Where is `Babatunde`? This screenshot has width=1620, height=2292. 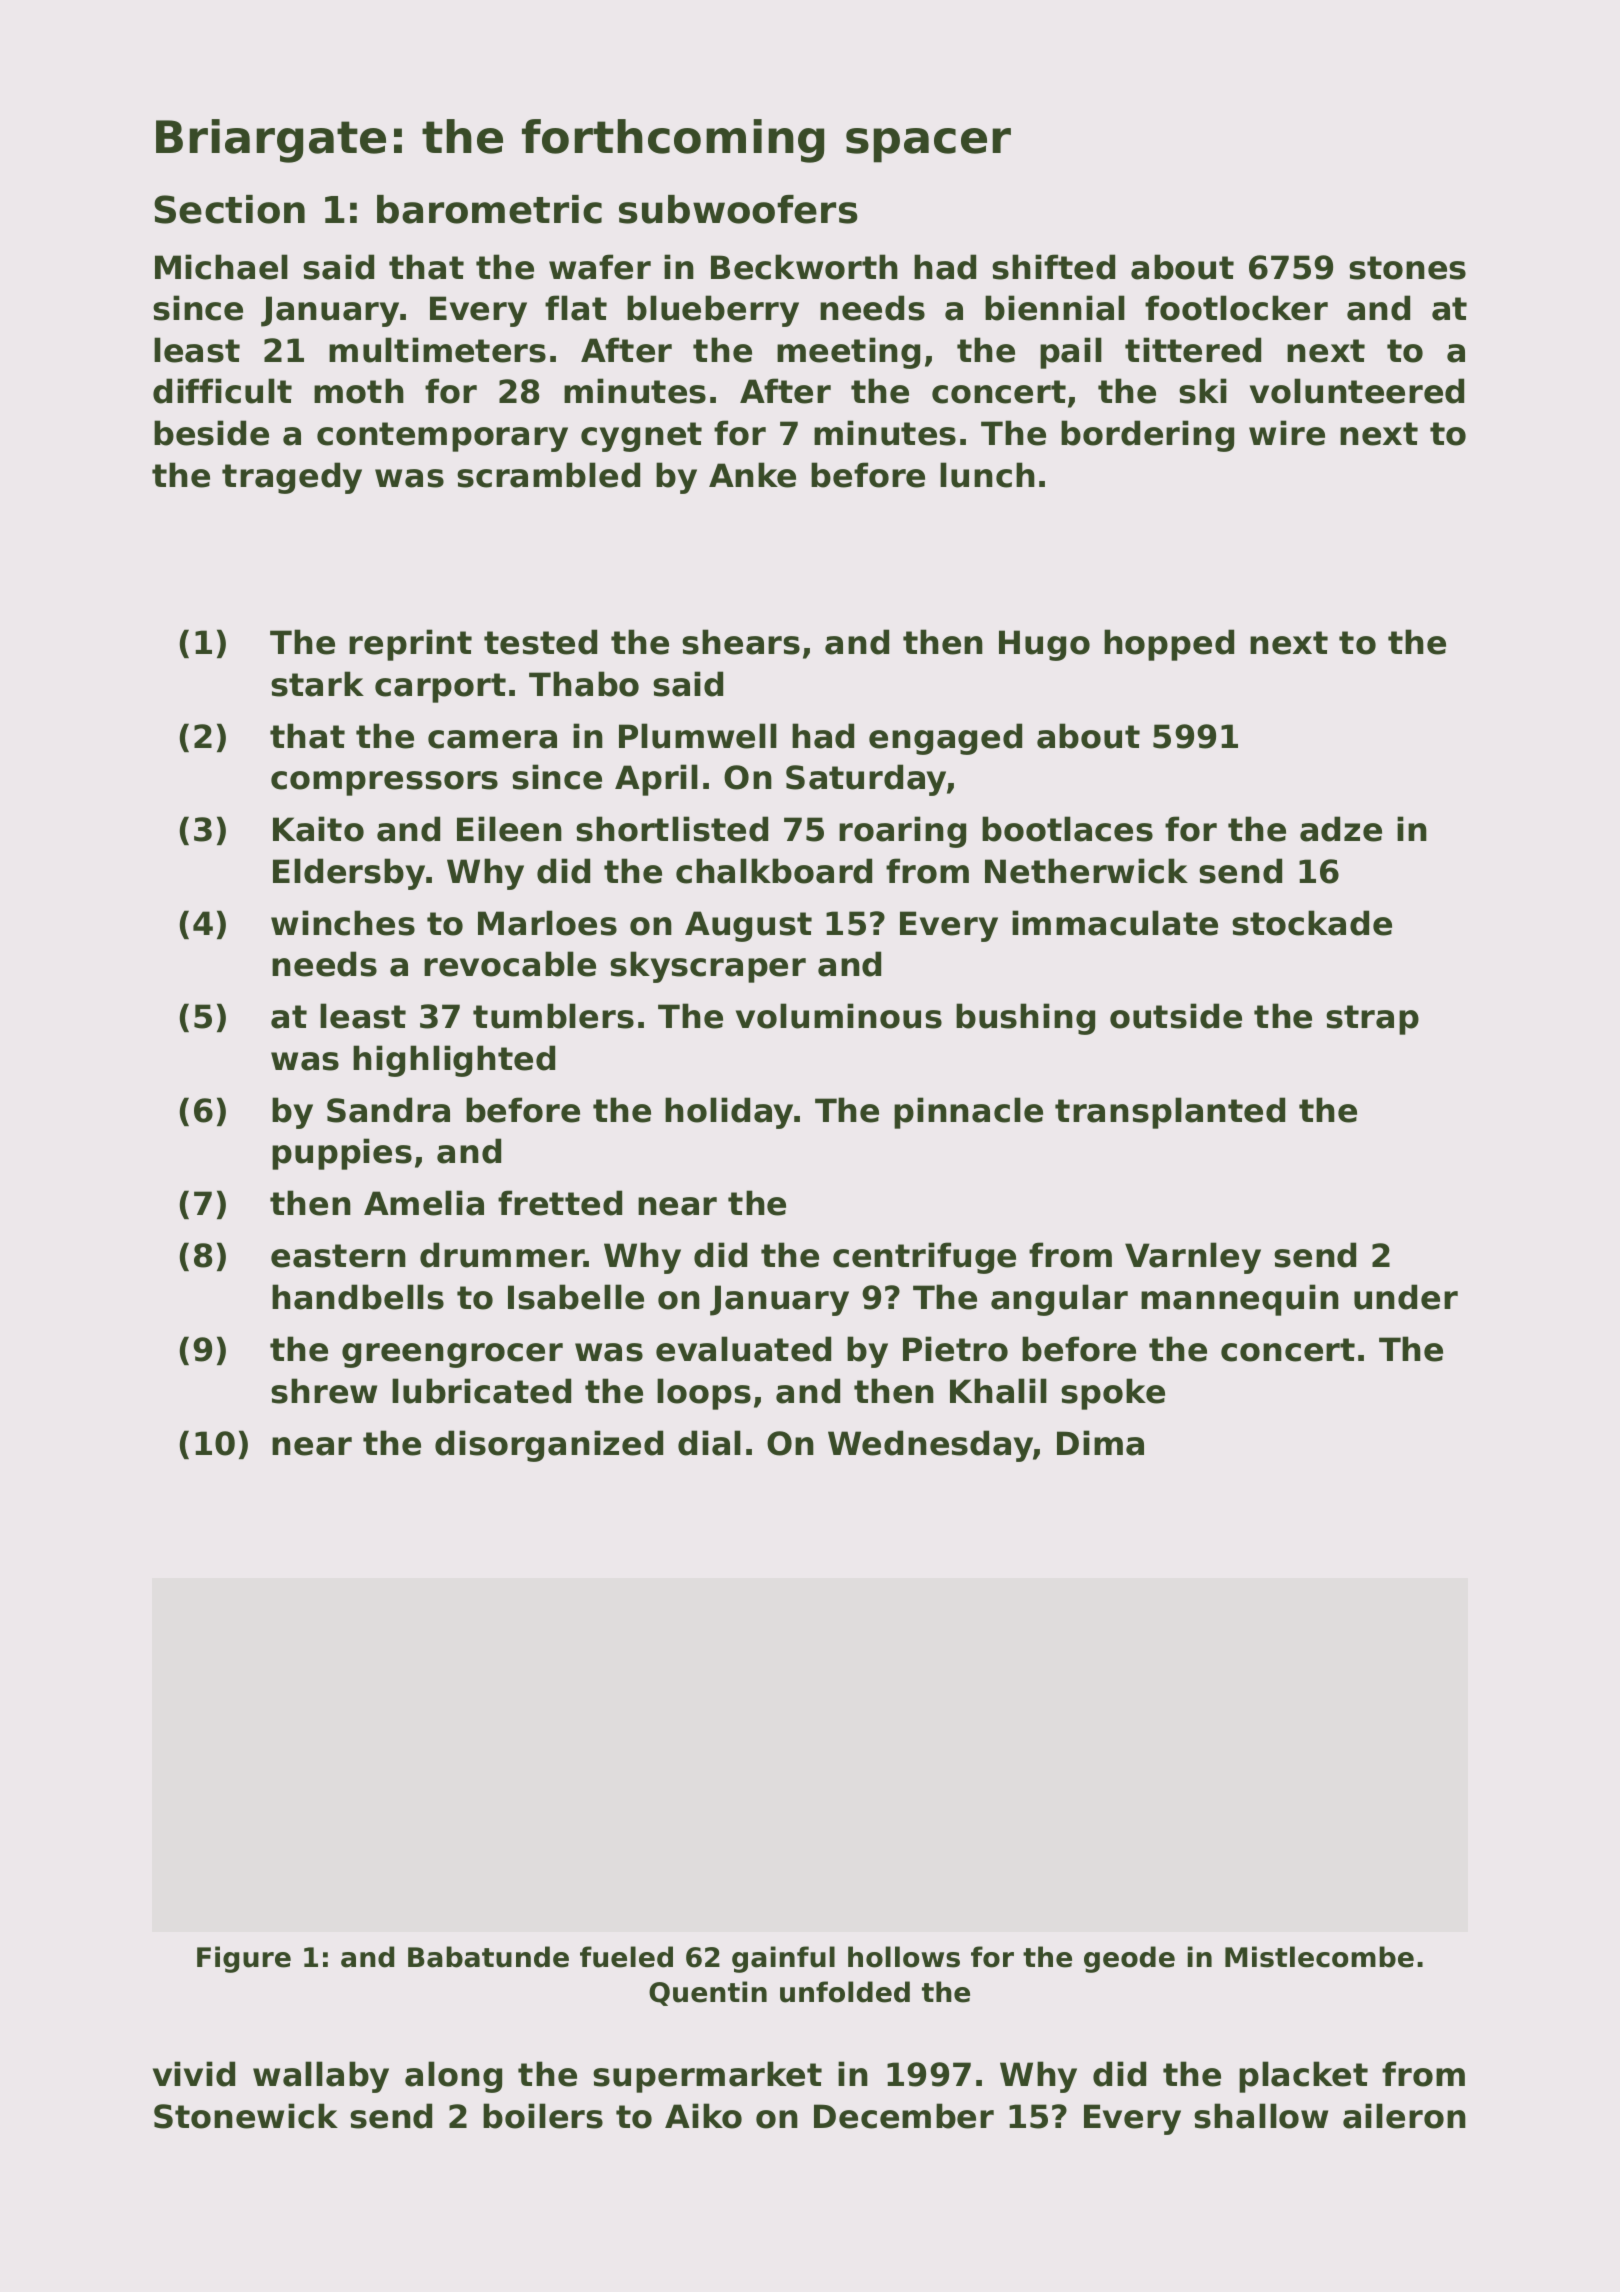 Babatunde is located at coordinates (488, 1957).
